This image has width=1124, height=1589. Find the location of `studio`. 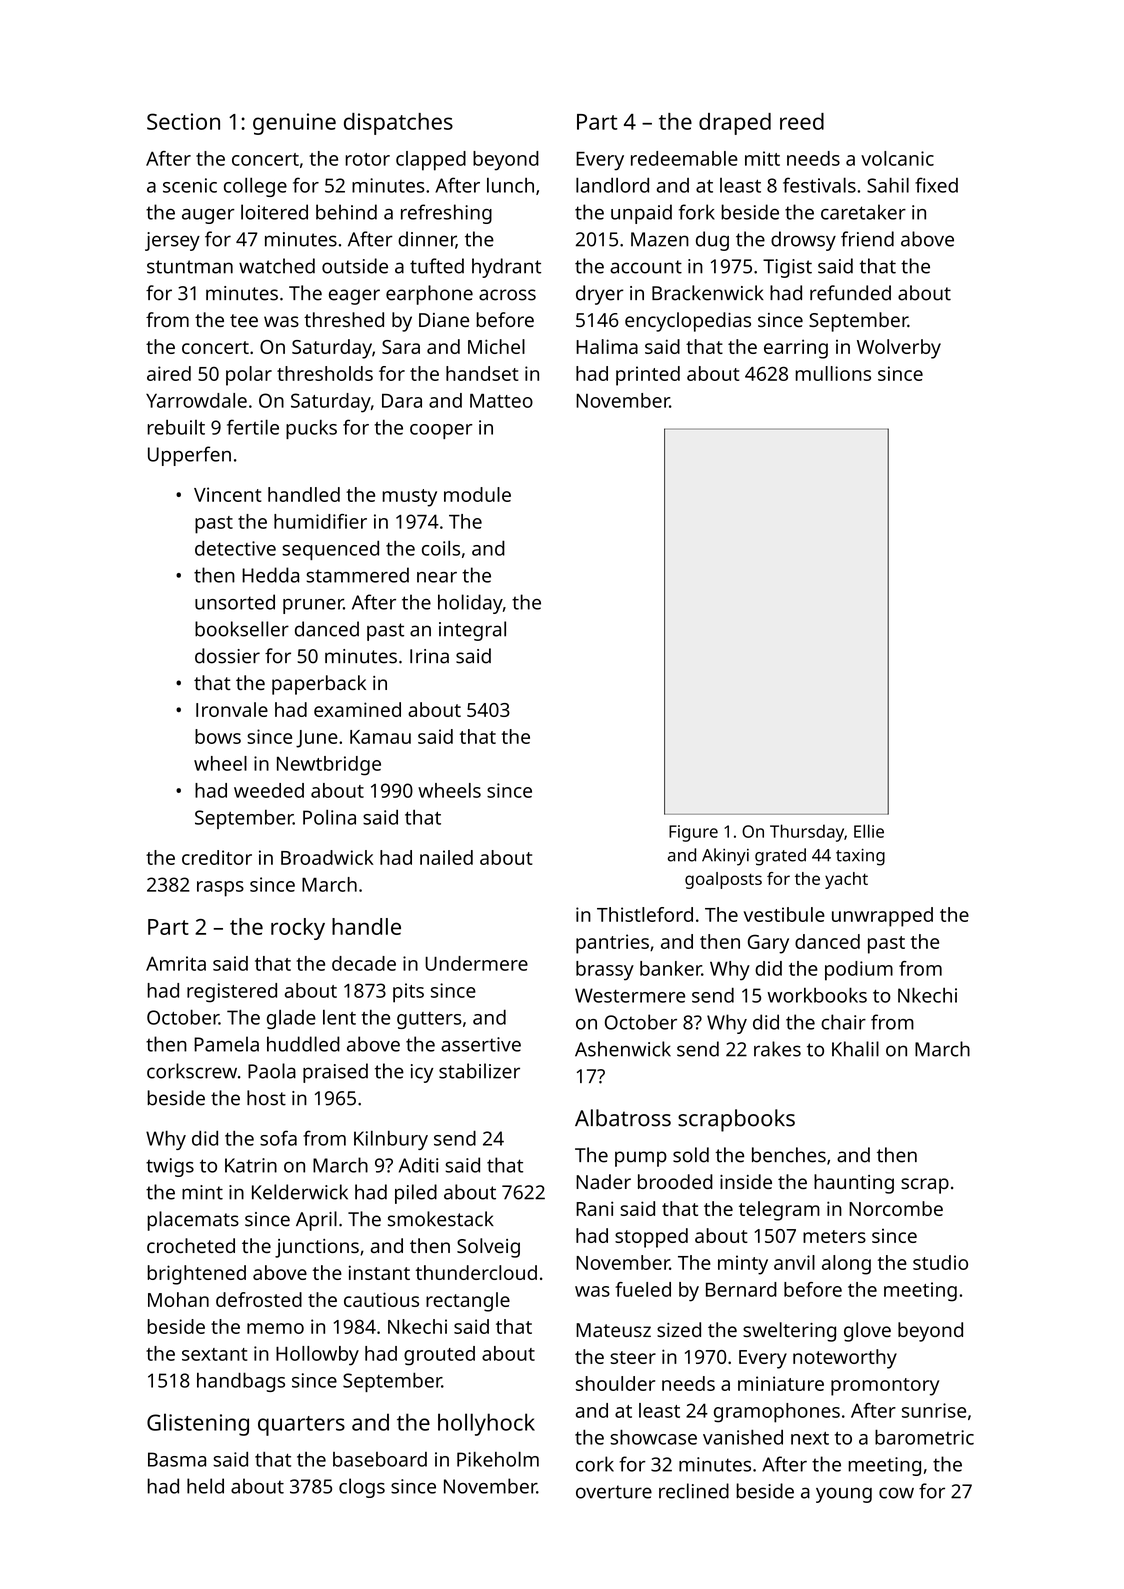

studio is located at coordinates (940, 1262).
